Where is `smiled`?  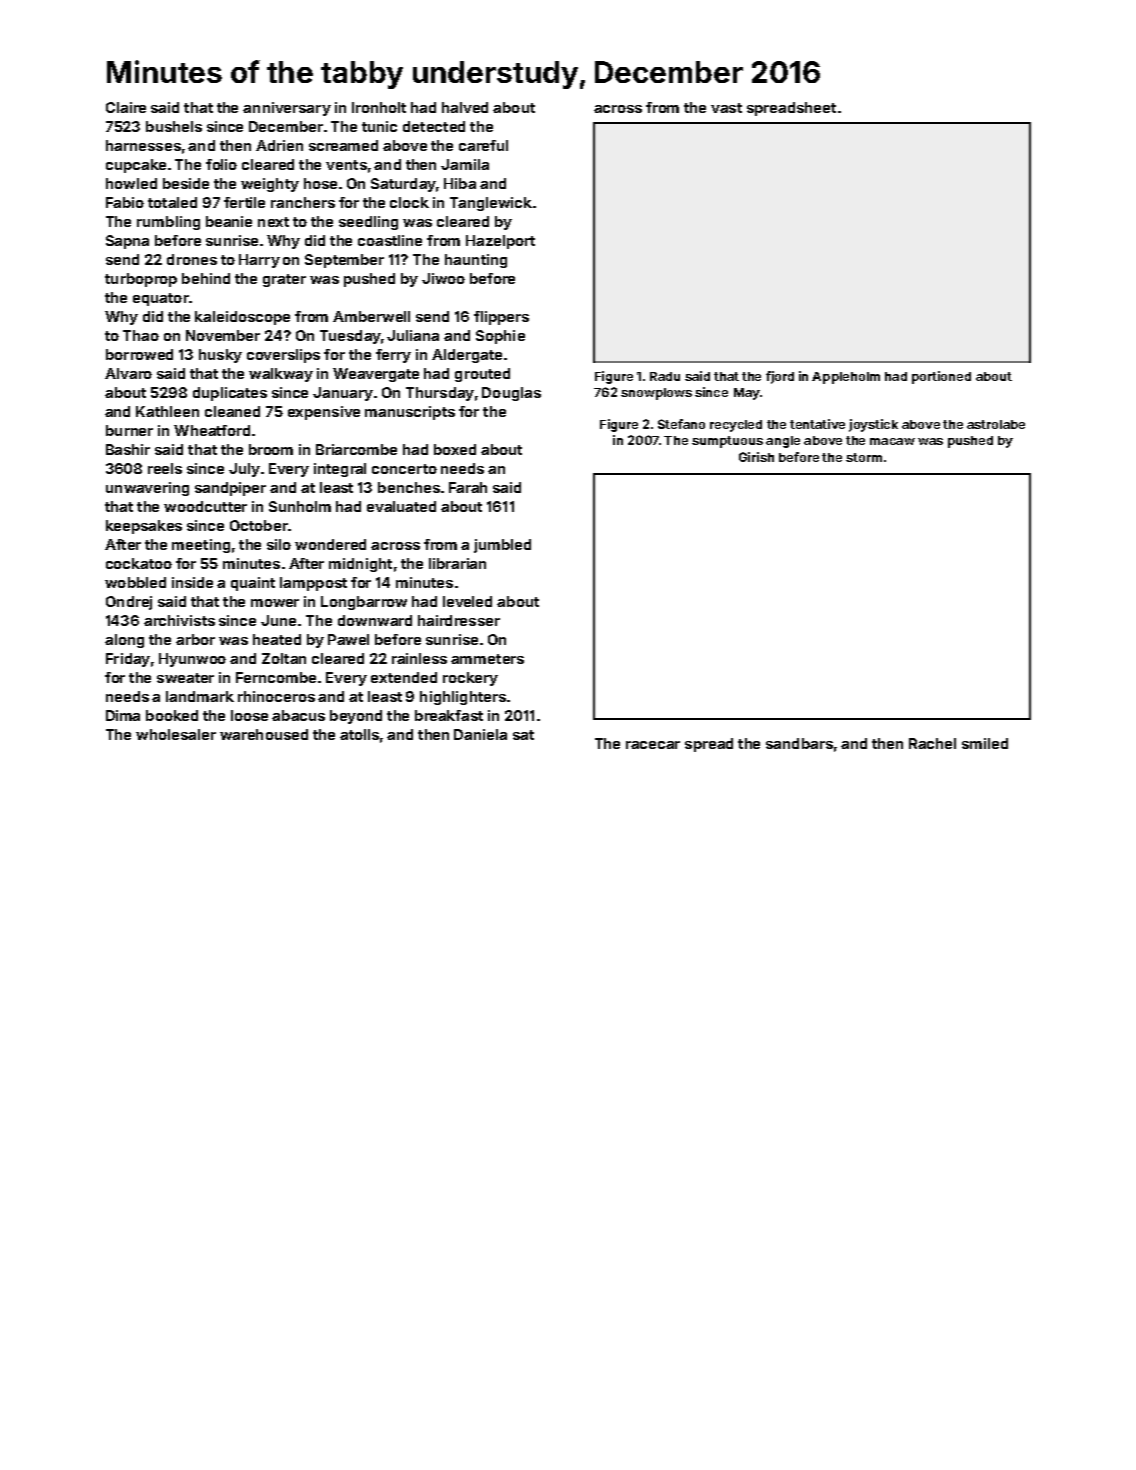 smiled is located at coordinates (985, 743).
